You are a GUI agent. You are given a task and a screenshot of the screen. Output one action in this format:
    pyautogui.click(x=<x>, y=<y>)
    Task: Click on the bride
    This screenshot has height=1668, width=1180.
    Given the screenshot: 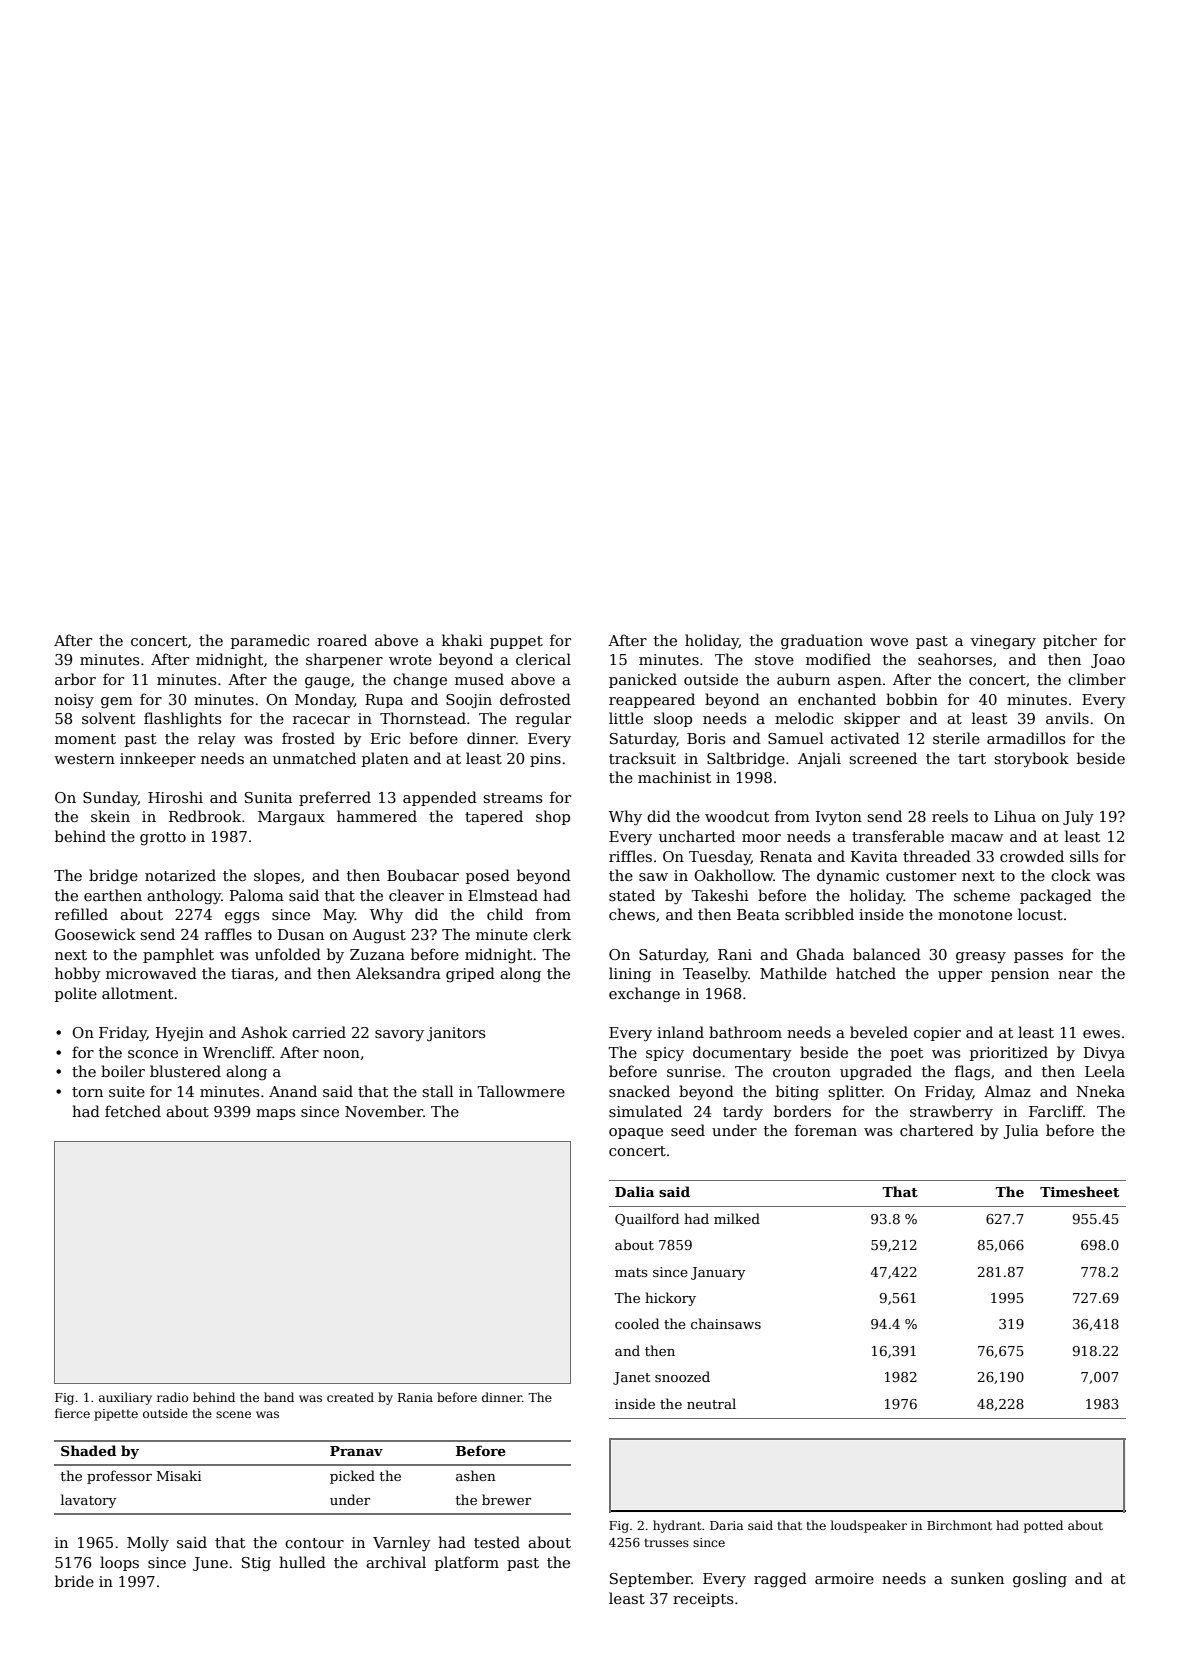 What is the action you would take?
    pyautogui.click(x=74, y=1581)
